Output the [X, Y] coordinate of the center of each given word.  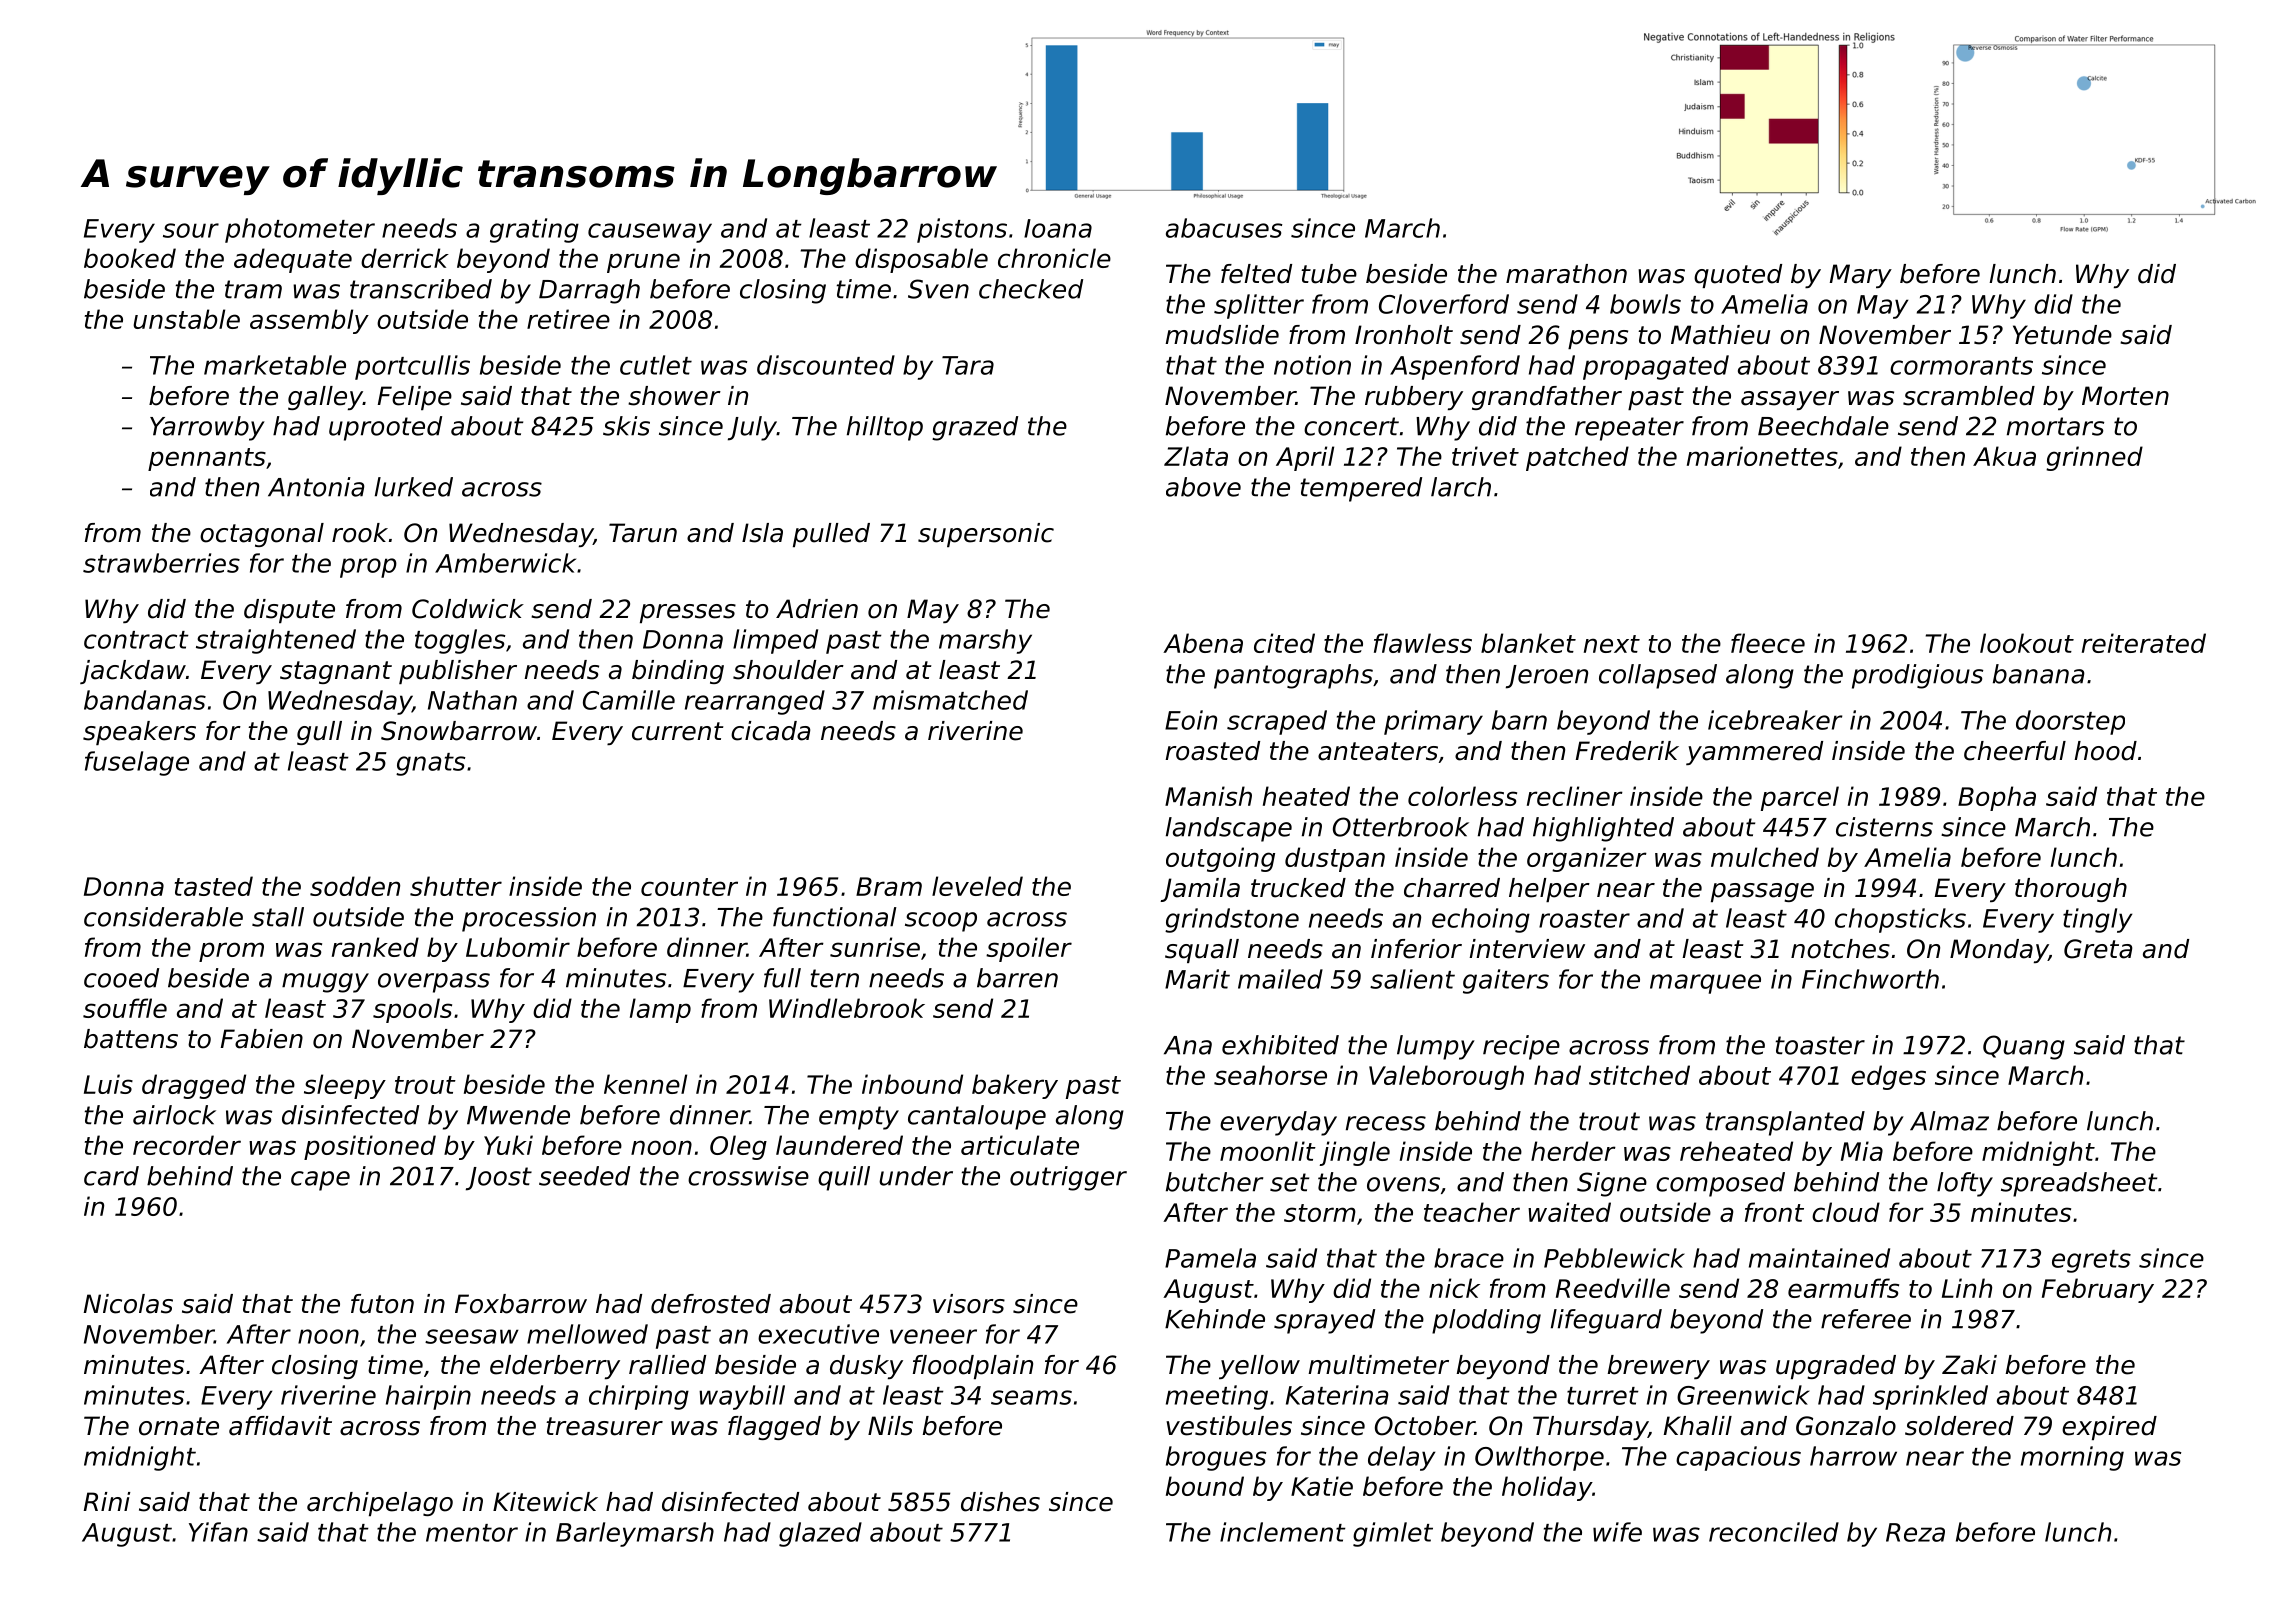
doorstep [2070, 722]
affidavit [280, 1426]
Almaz [1949, 1121]
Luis [108, 1084]
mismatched [950, 700]
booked [130, 258]
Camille [629, 700]
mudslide [1222, 335]
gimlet [1393, 1534]
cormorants [1961, 366]
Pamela [1210, 1258]
